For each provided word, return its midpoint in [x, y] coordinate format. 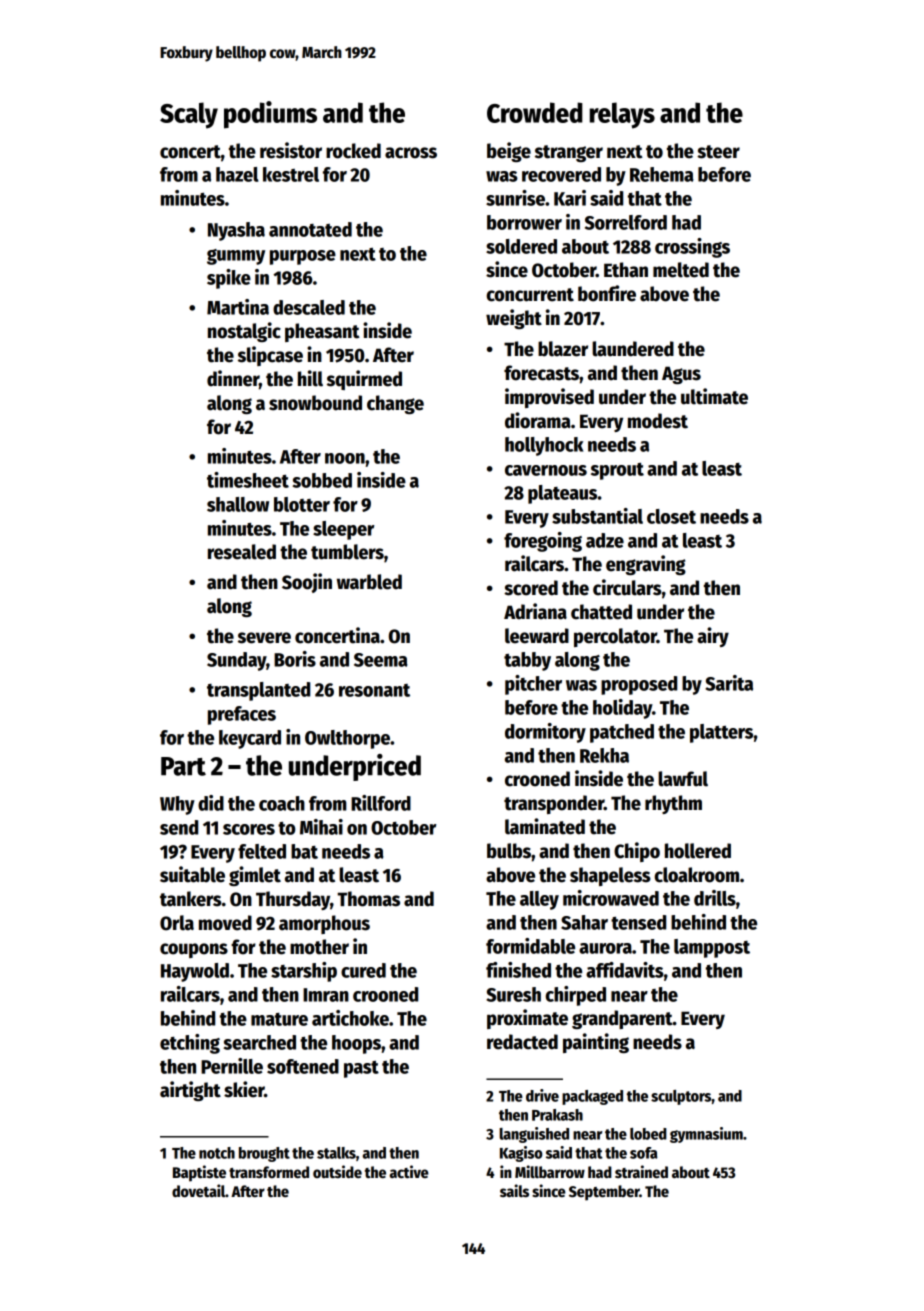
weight [514, 319]
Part [183, 766]
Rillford [381, 803]
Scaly [189, 115]
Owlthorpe [347, 739]
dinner [233, 378]
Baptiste [199, 1173]
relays [622, 115]
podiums [270, 115]
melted [681, 270]
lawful [683, 779]
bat [304, 851]
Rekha [604, 755]
